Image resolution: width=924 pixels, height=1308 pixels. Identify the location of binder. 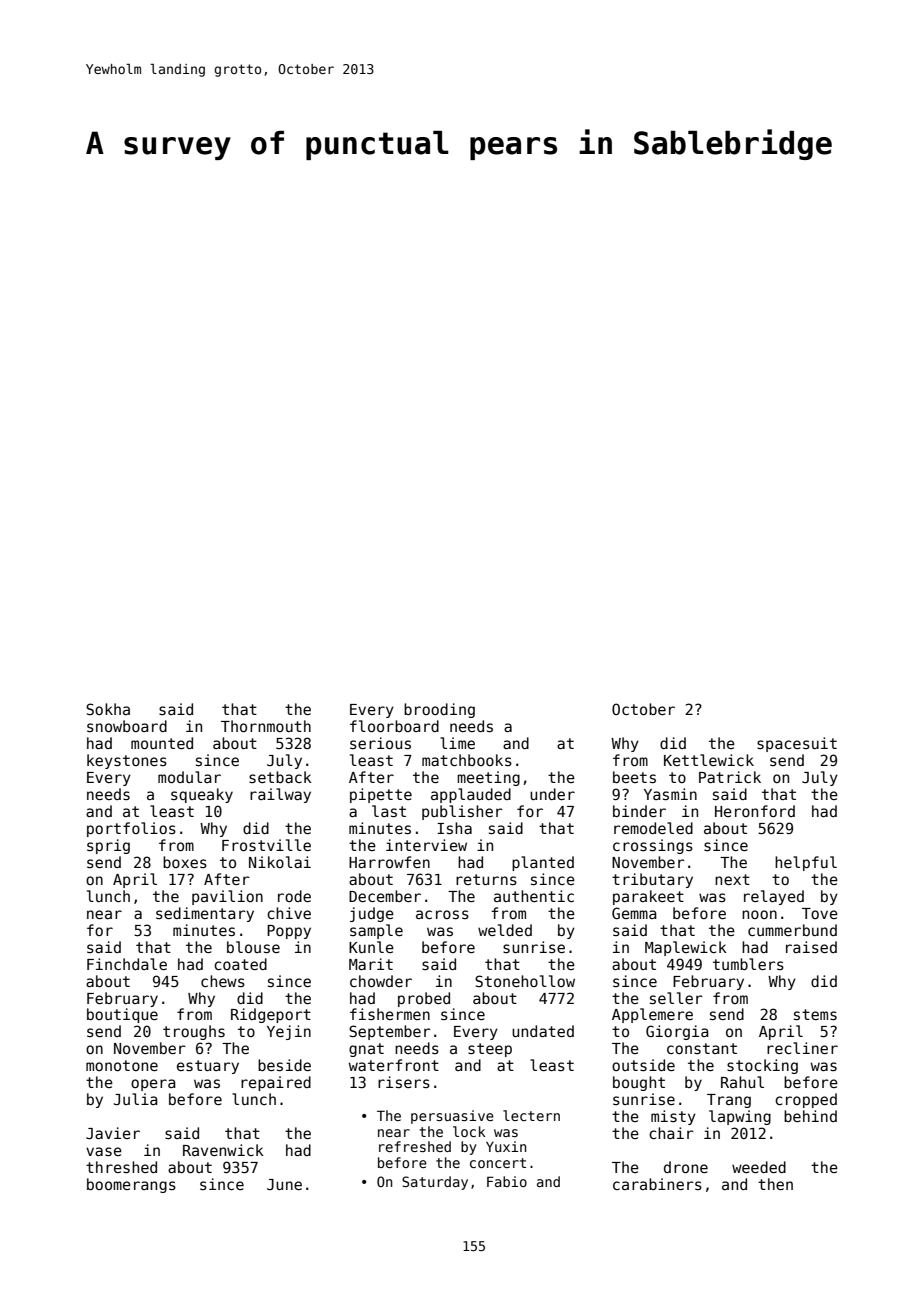
(639, 811).
